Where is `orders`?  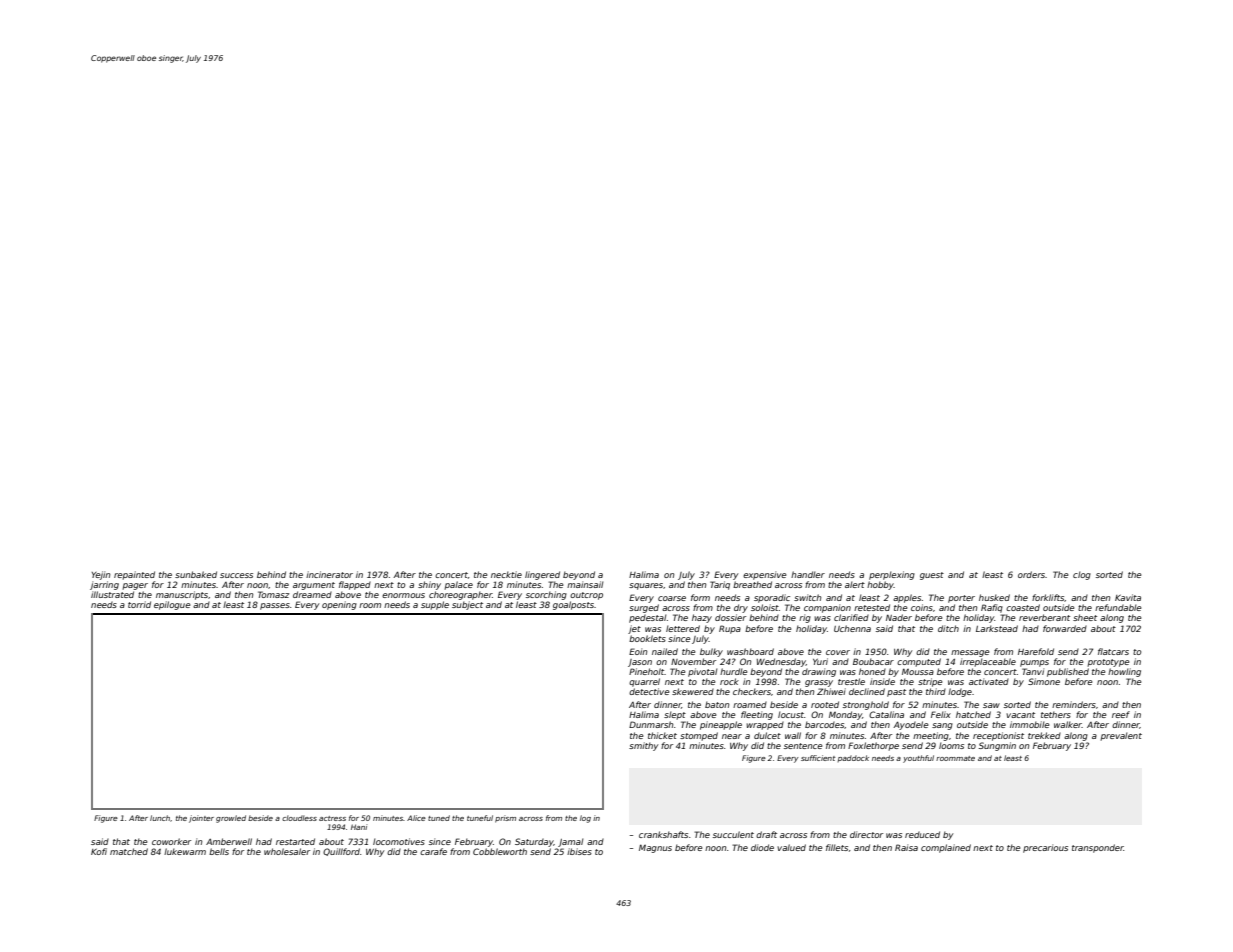 orders is located at coordinates (1031, 574).
